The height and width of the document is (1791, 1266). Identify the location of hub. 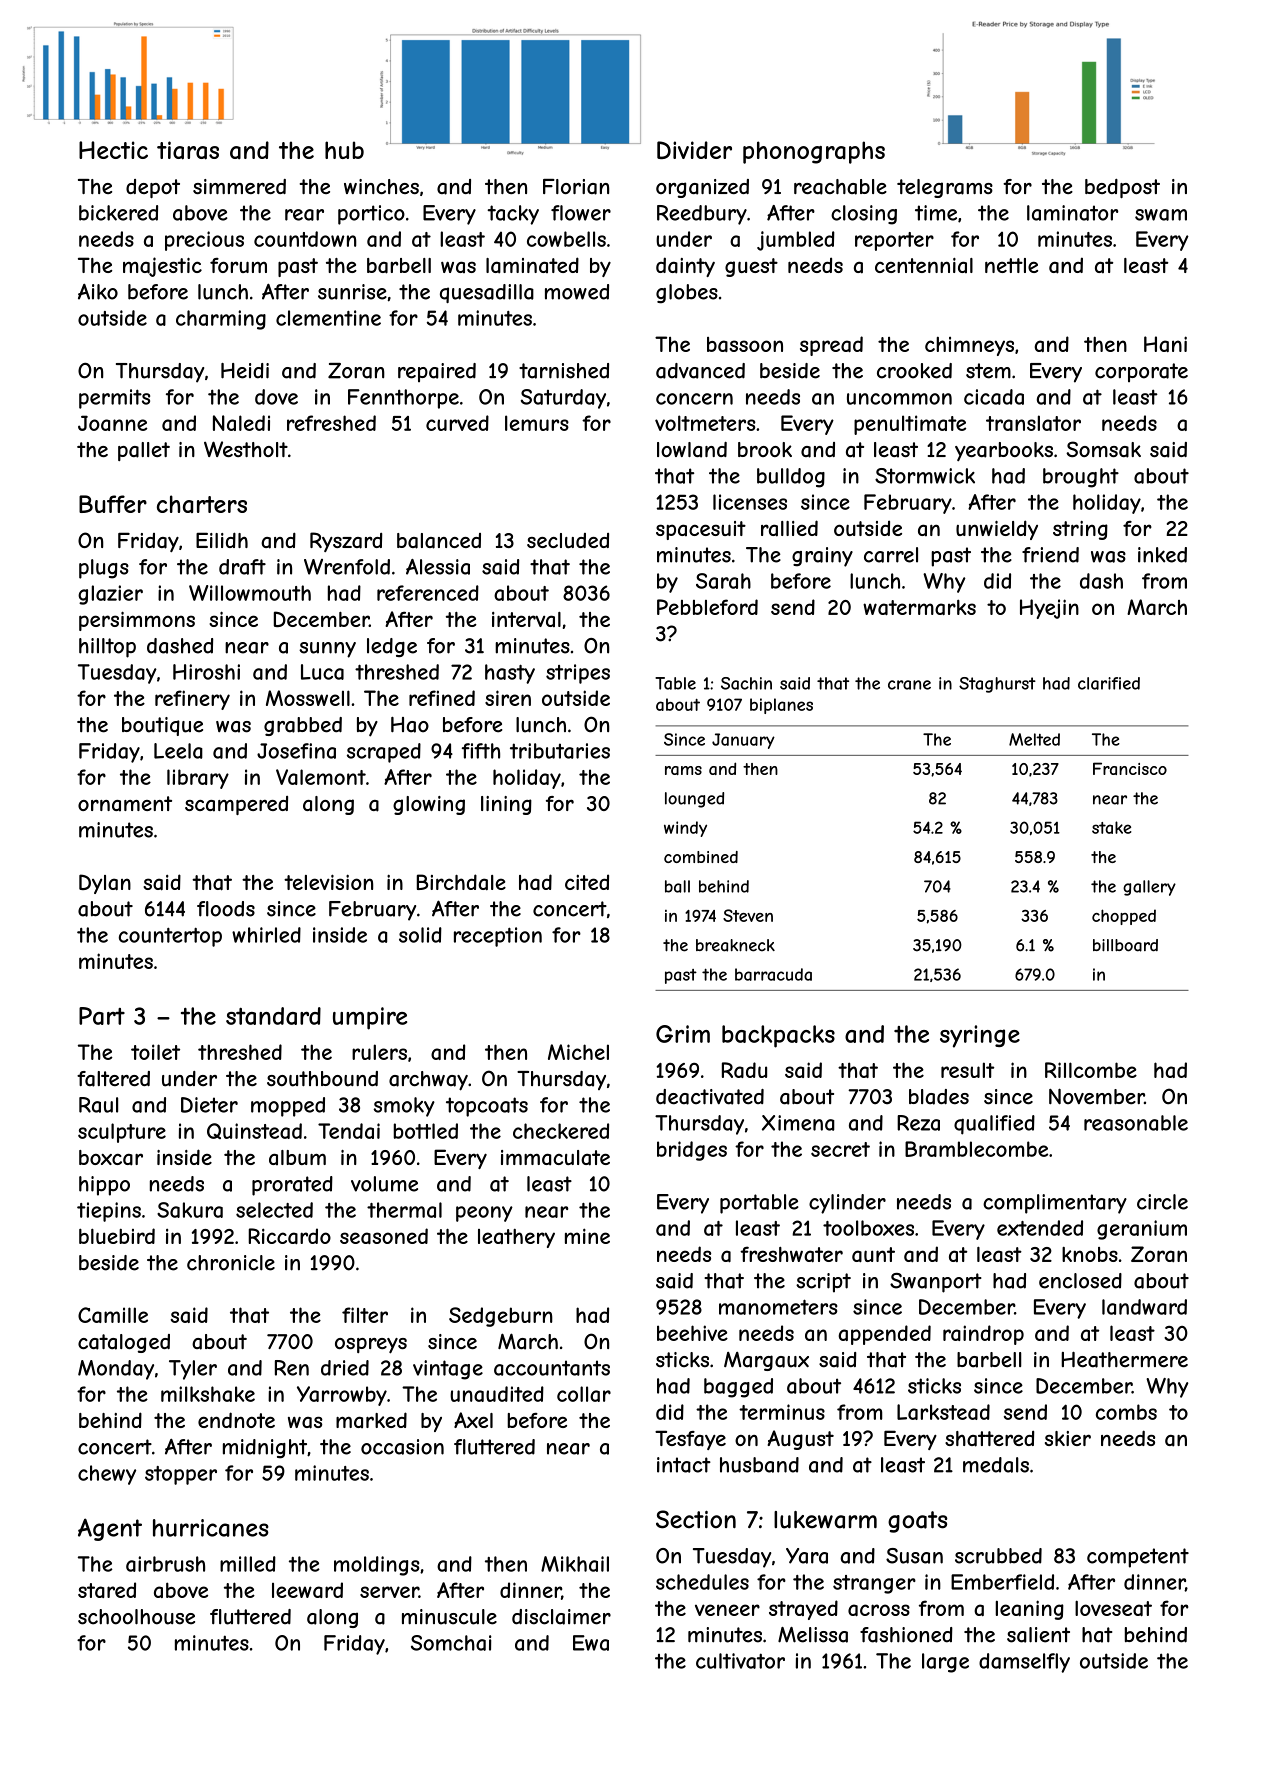
(344, 150).
